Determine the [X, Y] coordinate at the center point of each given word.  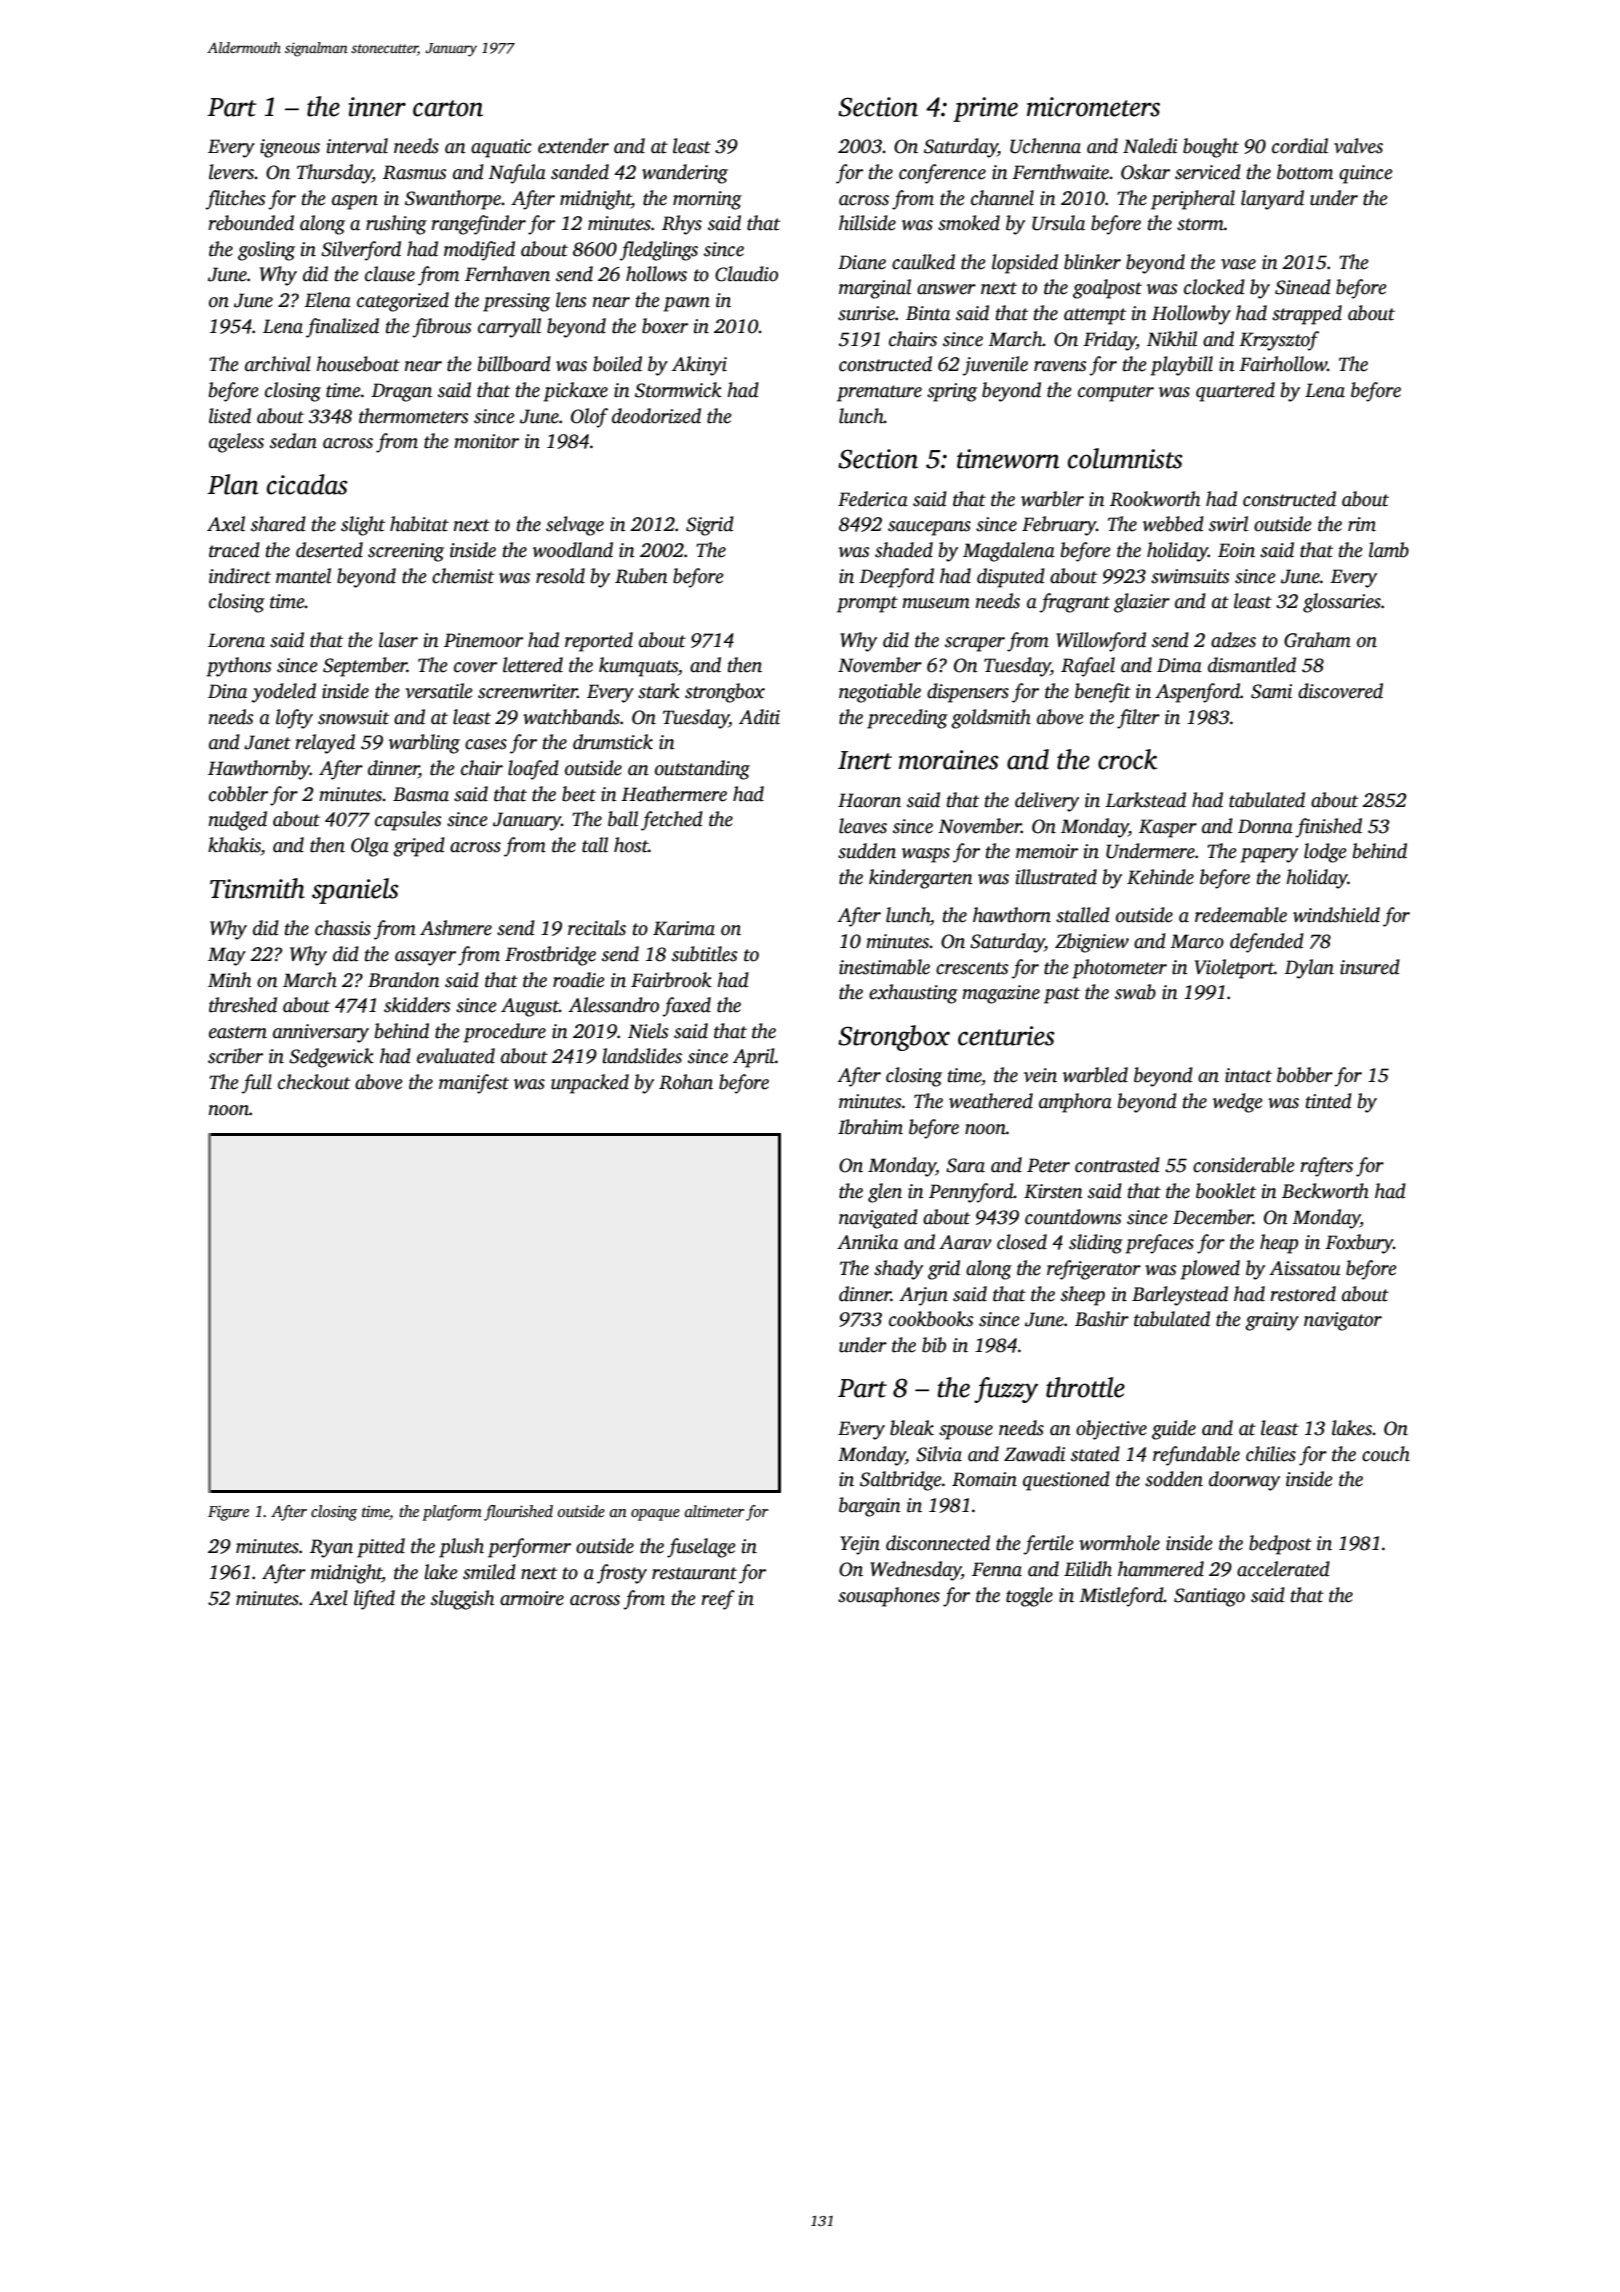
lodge [1325, 853]
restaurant [694, 1573]
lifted [374, 1600]
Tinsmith [257, 888]
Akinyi [699, 366]
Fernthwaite [1060, 172]
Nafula [517, 174]
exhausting [913, 994]
